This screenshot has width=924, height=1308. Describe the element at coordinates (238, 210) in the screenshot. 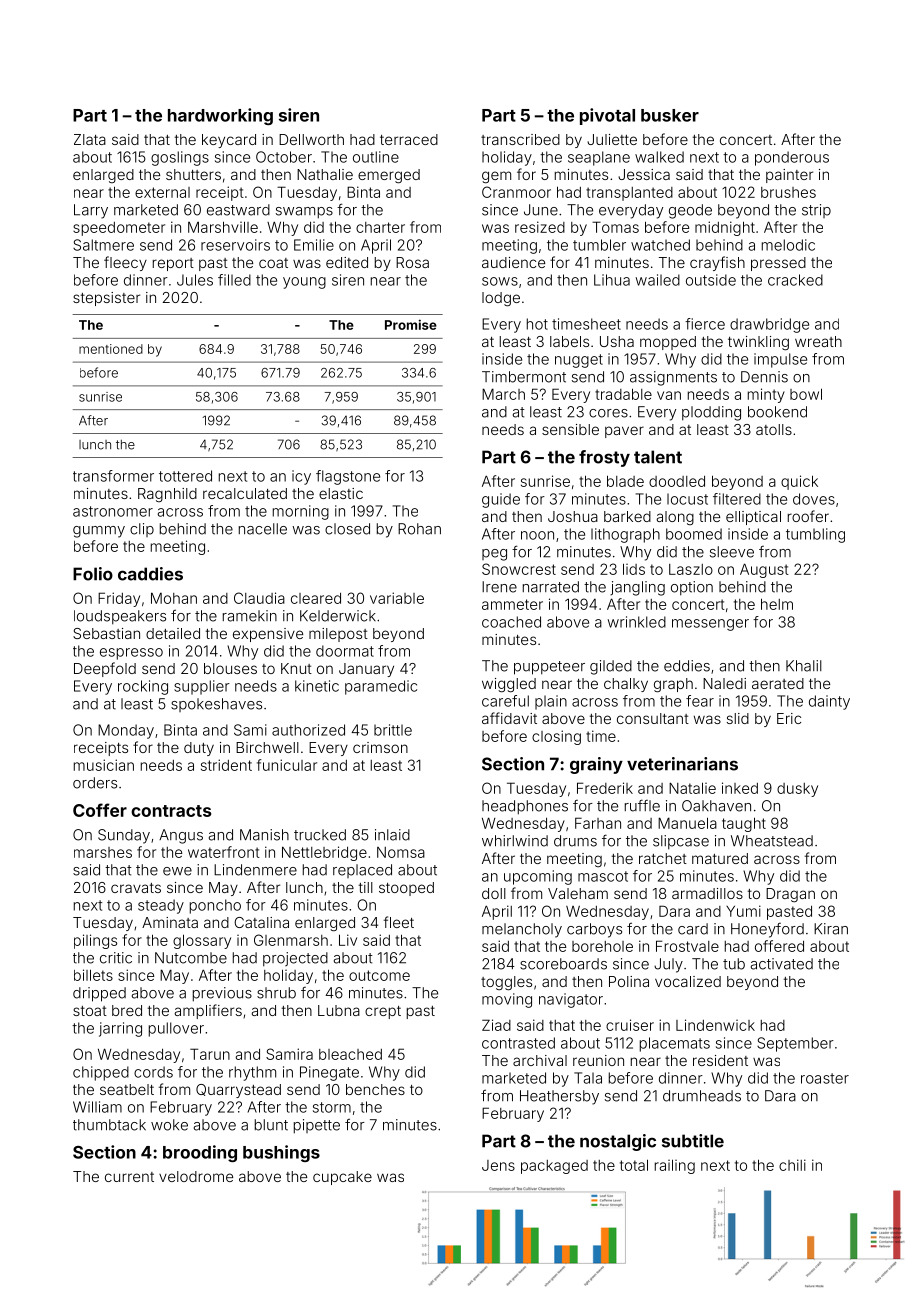

I see `eastward` at that location.
